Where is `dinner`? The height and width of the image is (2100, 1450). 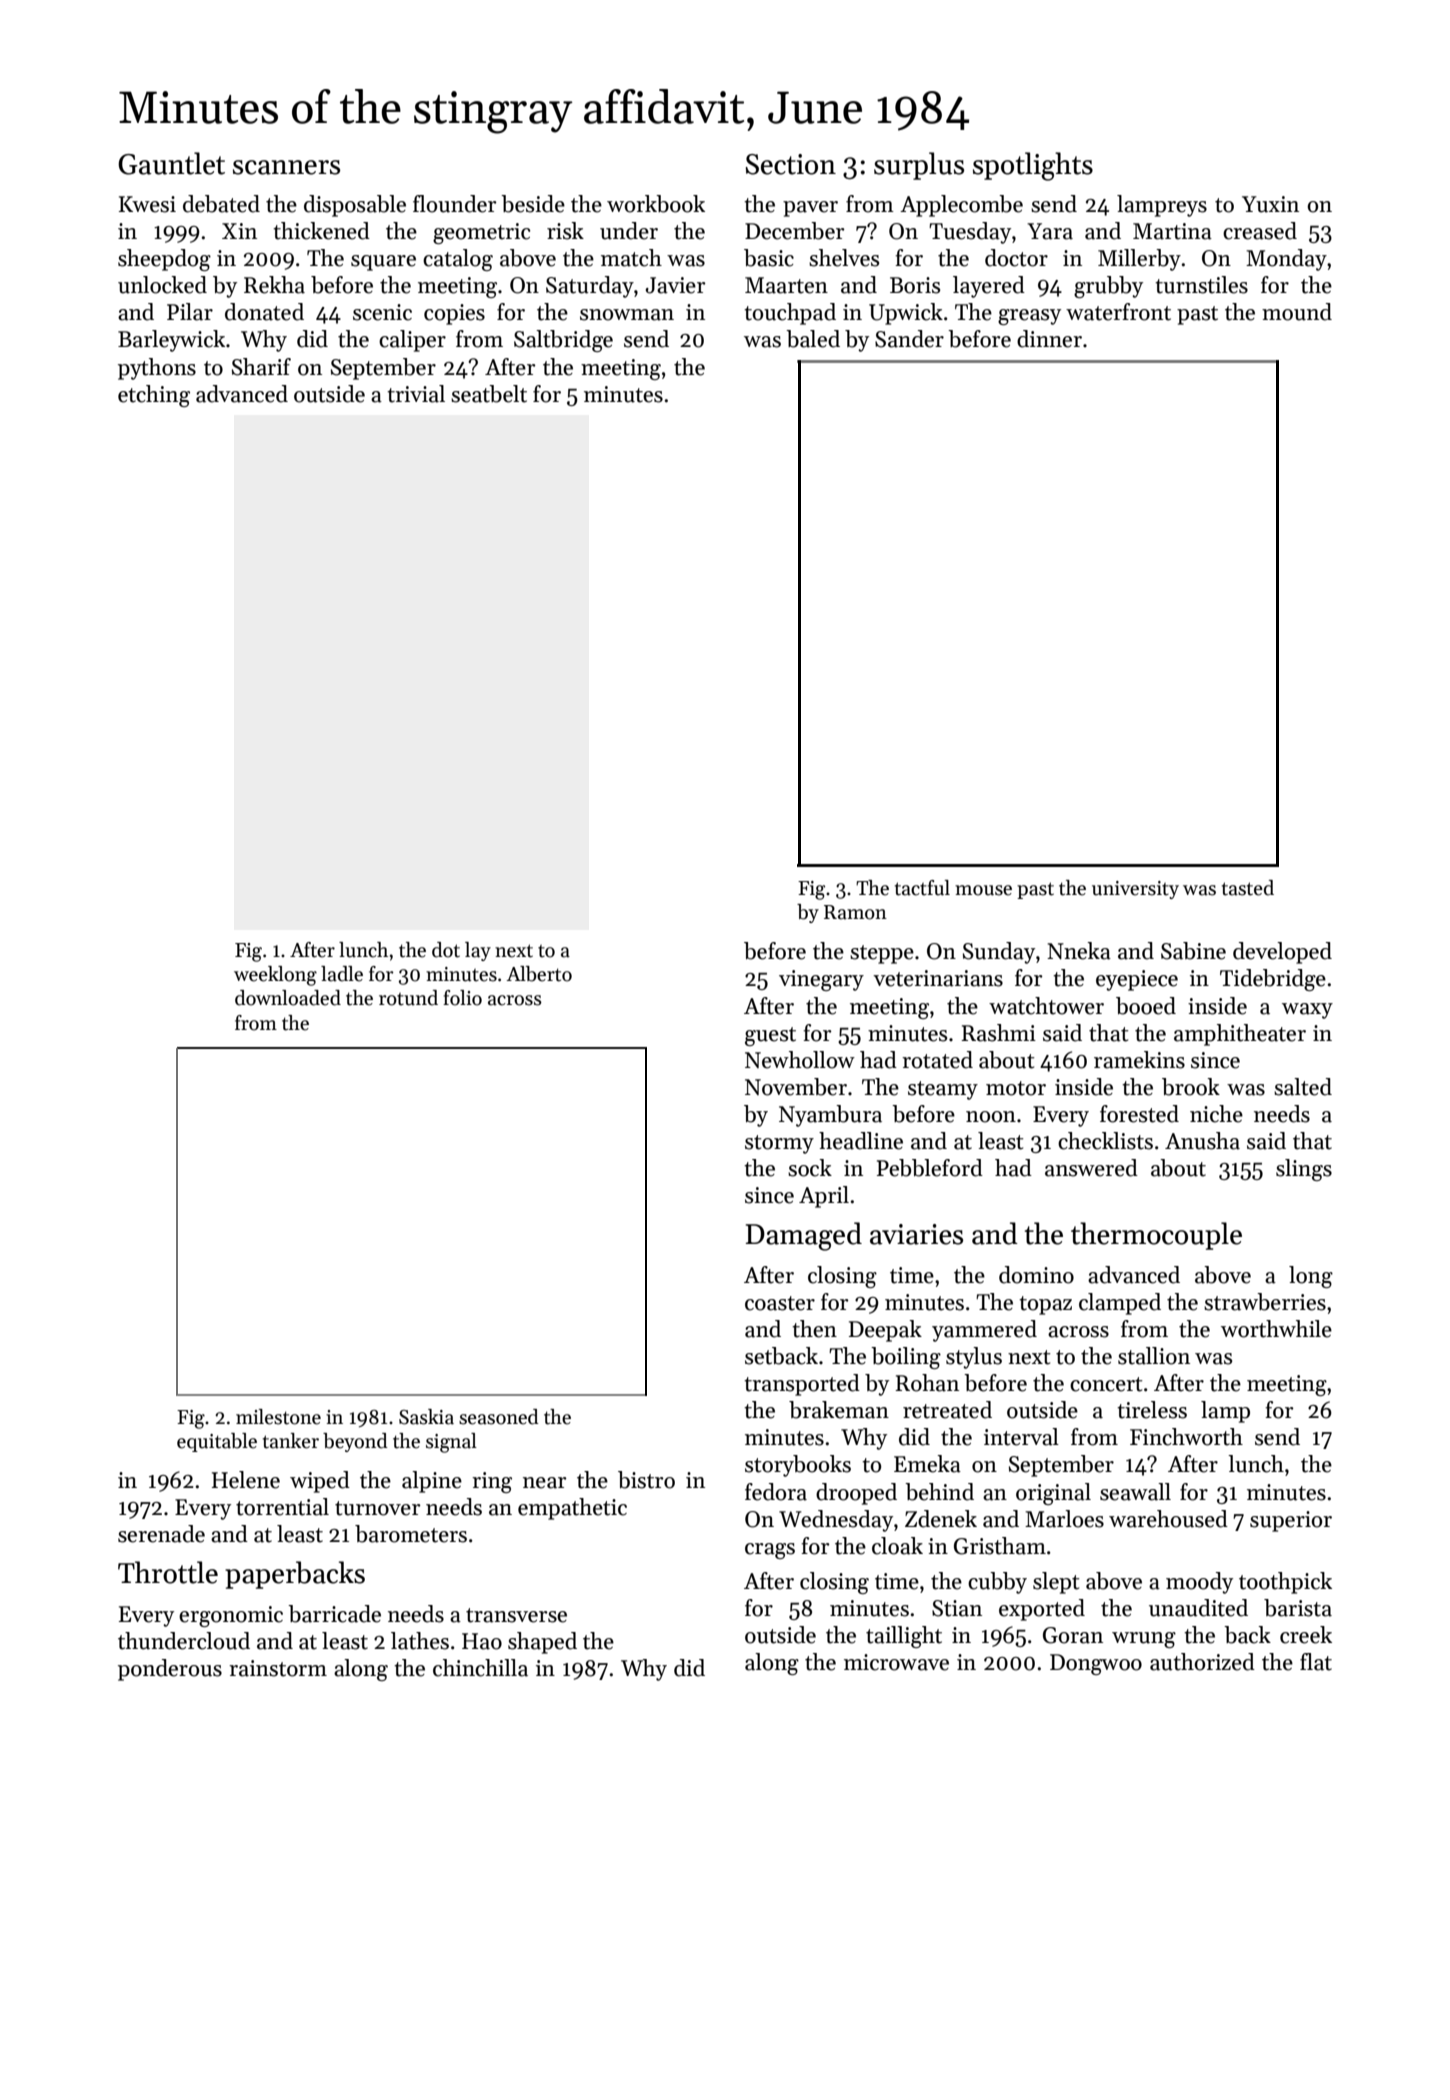
dinner is located at coordinates (1049, 339).
